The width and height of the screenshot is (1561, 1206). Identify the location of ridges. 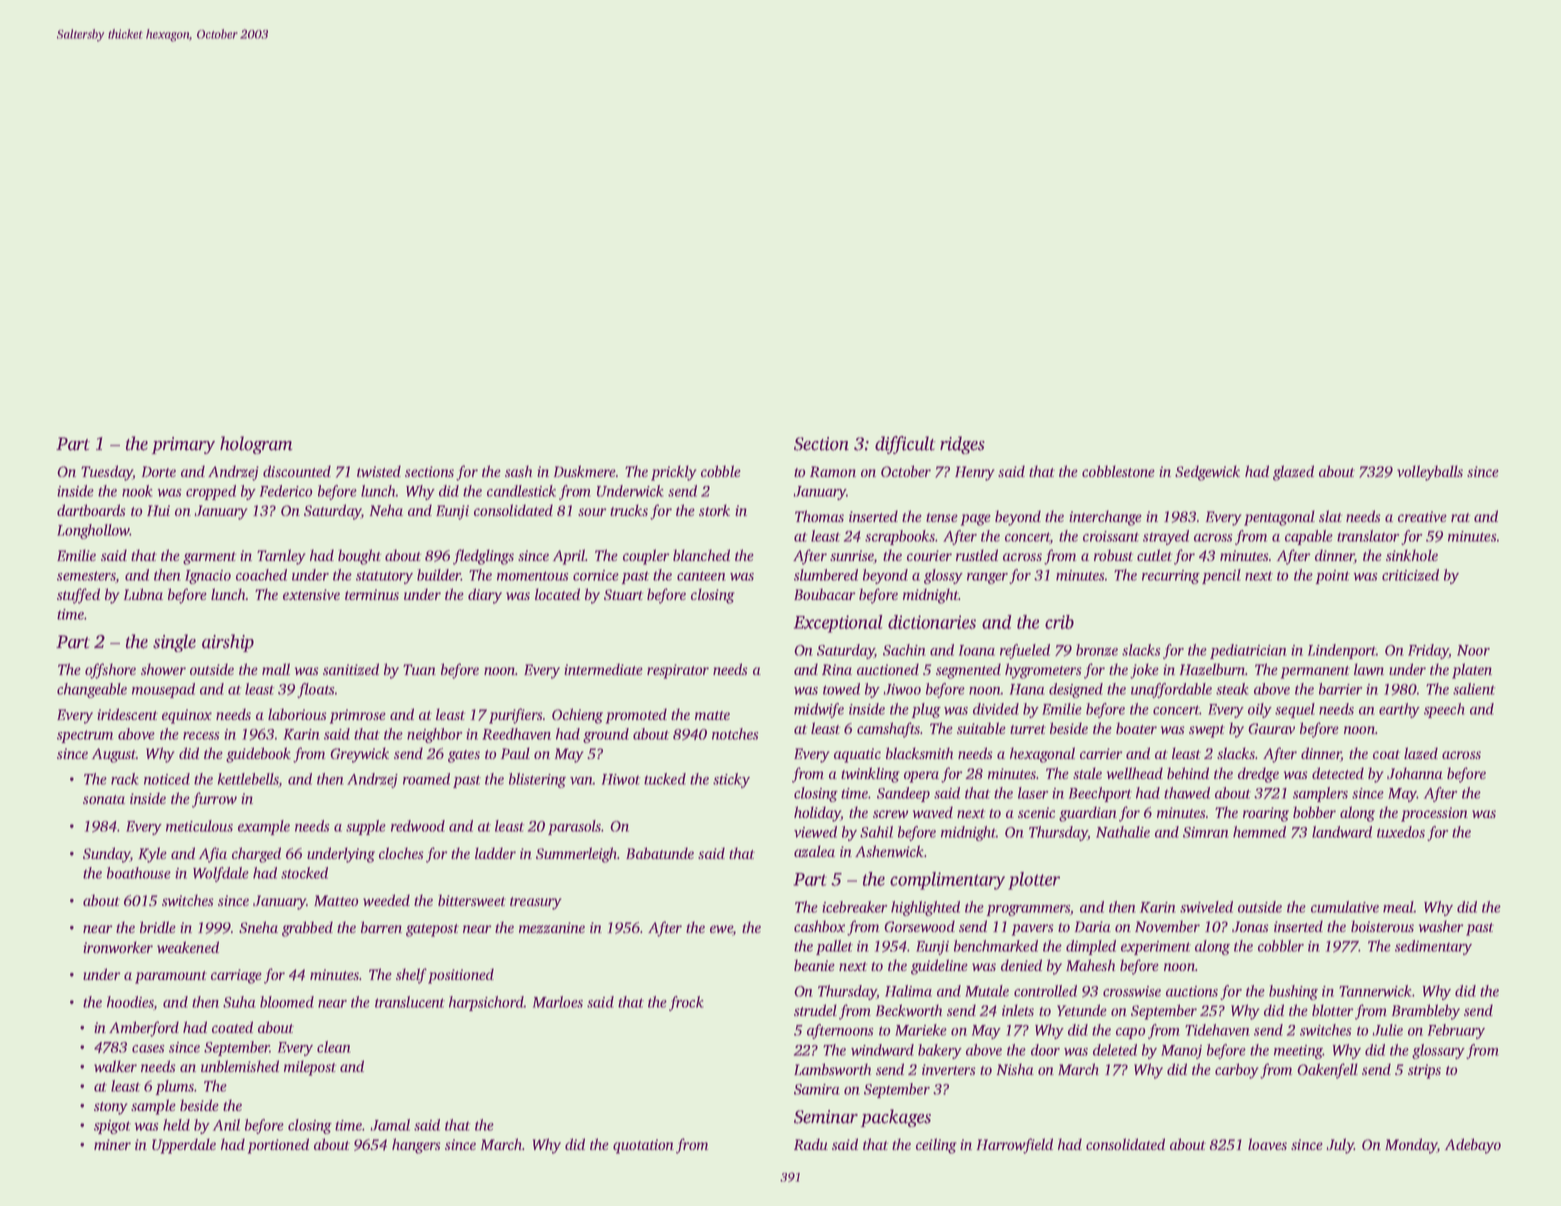
(962, 445).
